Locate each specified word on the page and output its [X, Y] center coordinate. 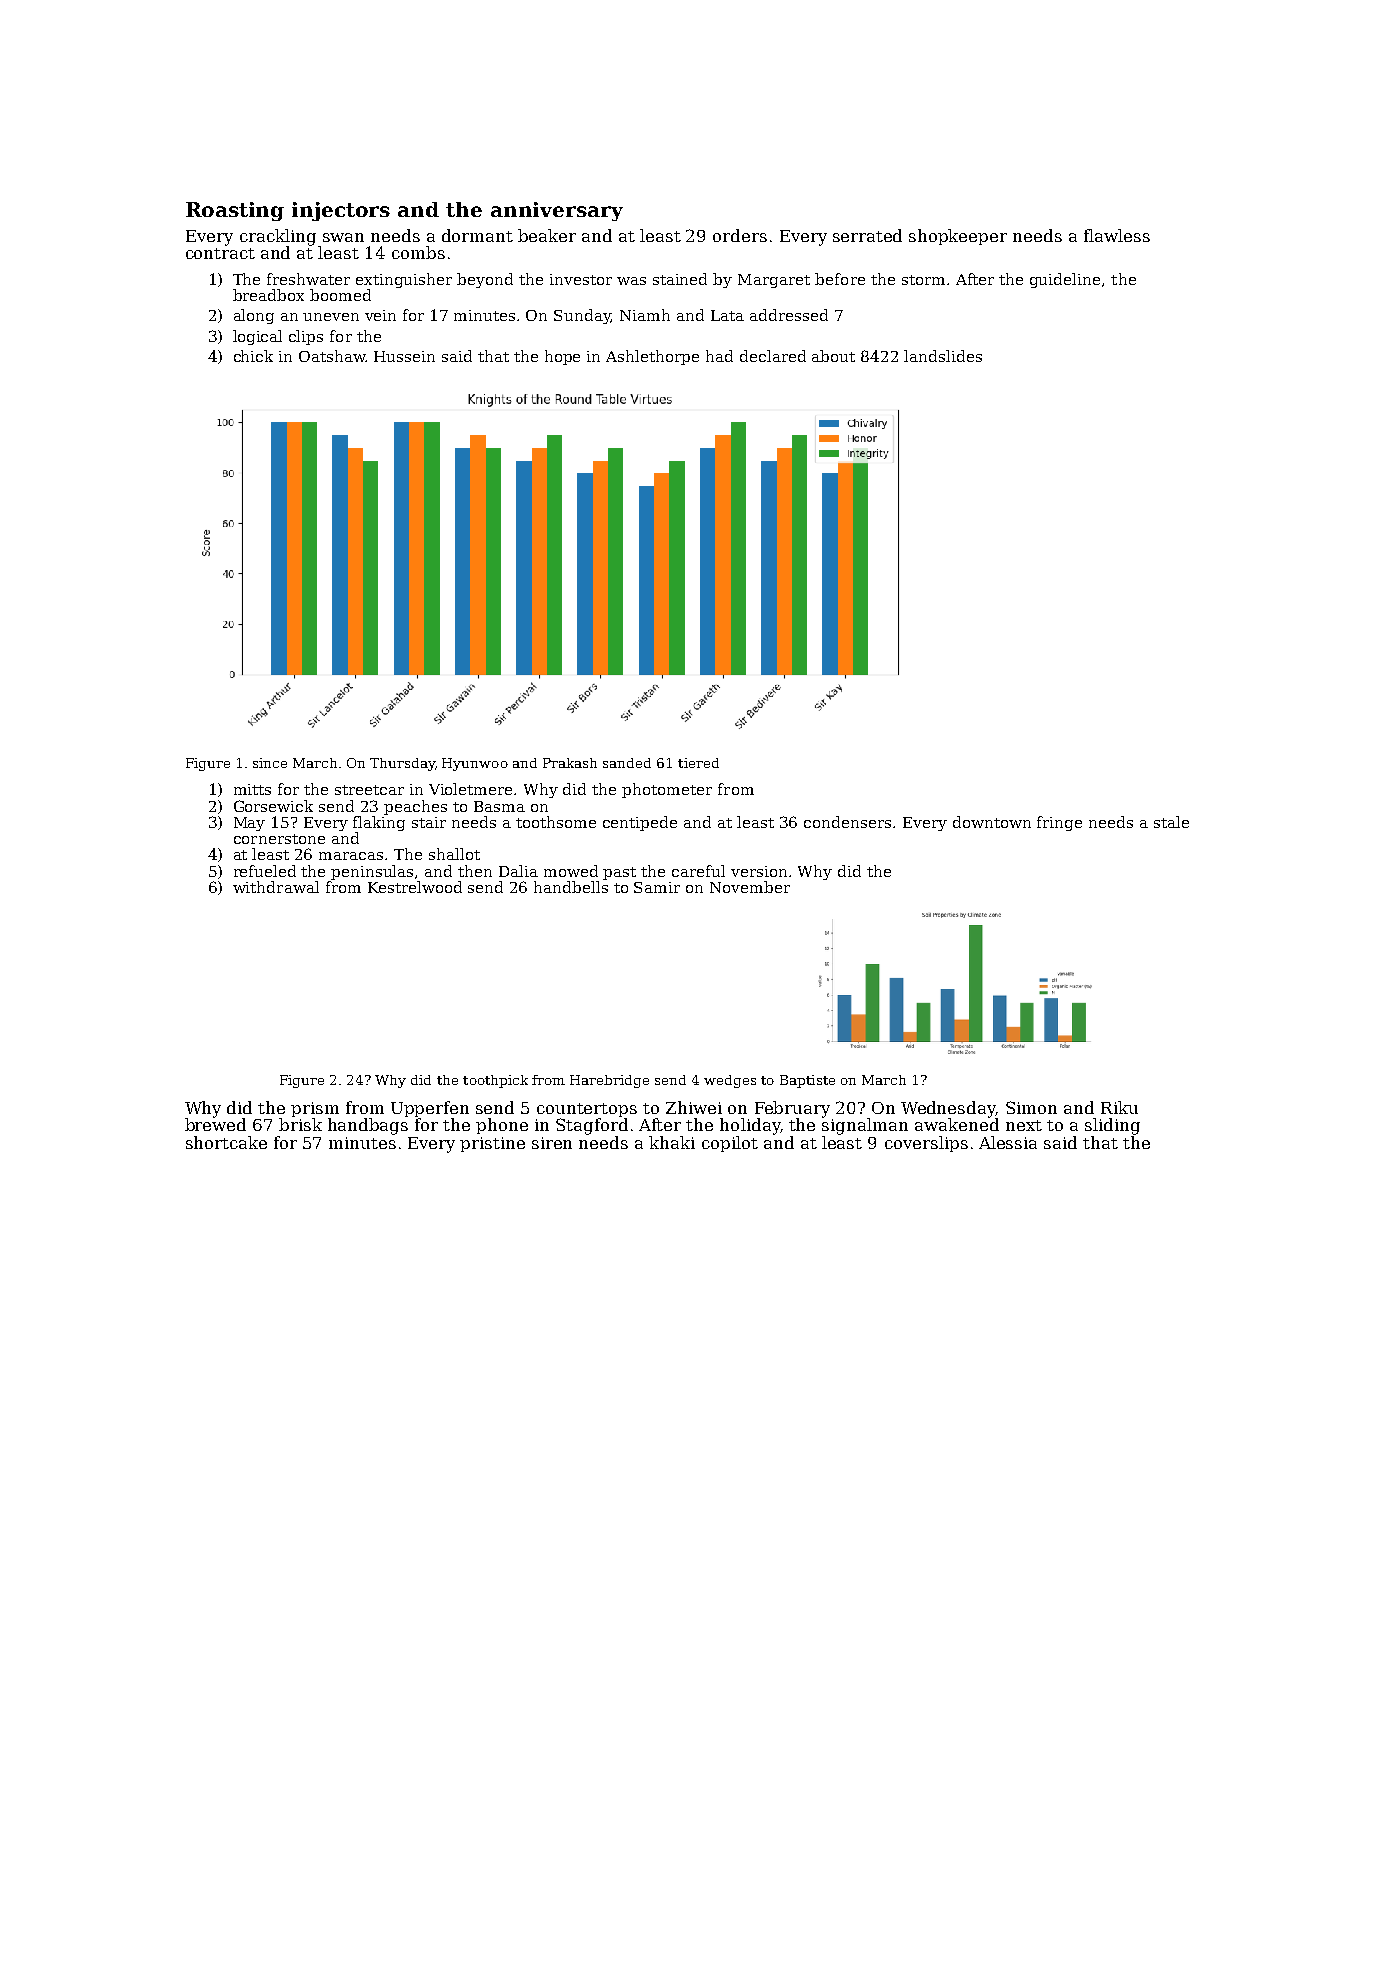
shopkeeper [958, 237]
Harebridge [609, 1081]
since [270, 763]
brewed [215, 1124]
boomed [340, 295]
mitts [252, 789]
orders [740, 235]
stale [1171, 822]
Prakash [570, 763]
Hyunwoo [475, 764]
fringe [1059, 823]
